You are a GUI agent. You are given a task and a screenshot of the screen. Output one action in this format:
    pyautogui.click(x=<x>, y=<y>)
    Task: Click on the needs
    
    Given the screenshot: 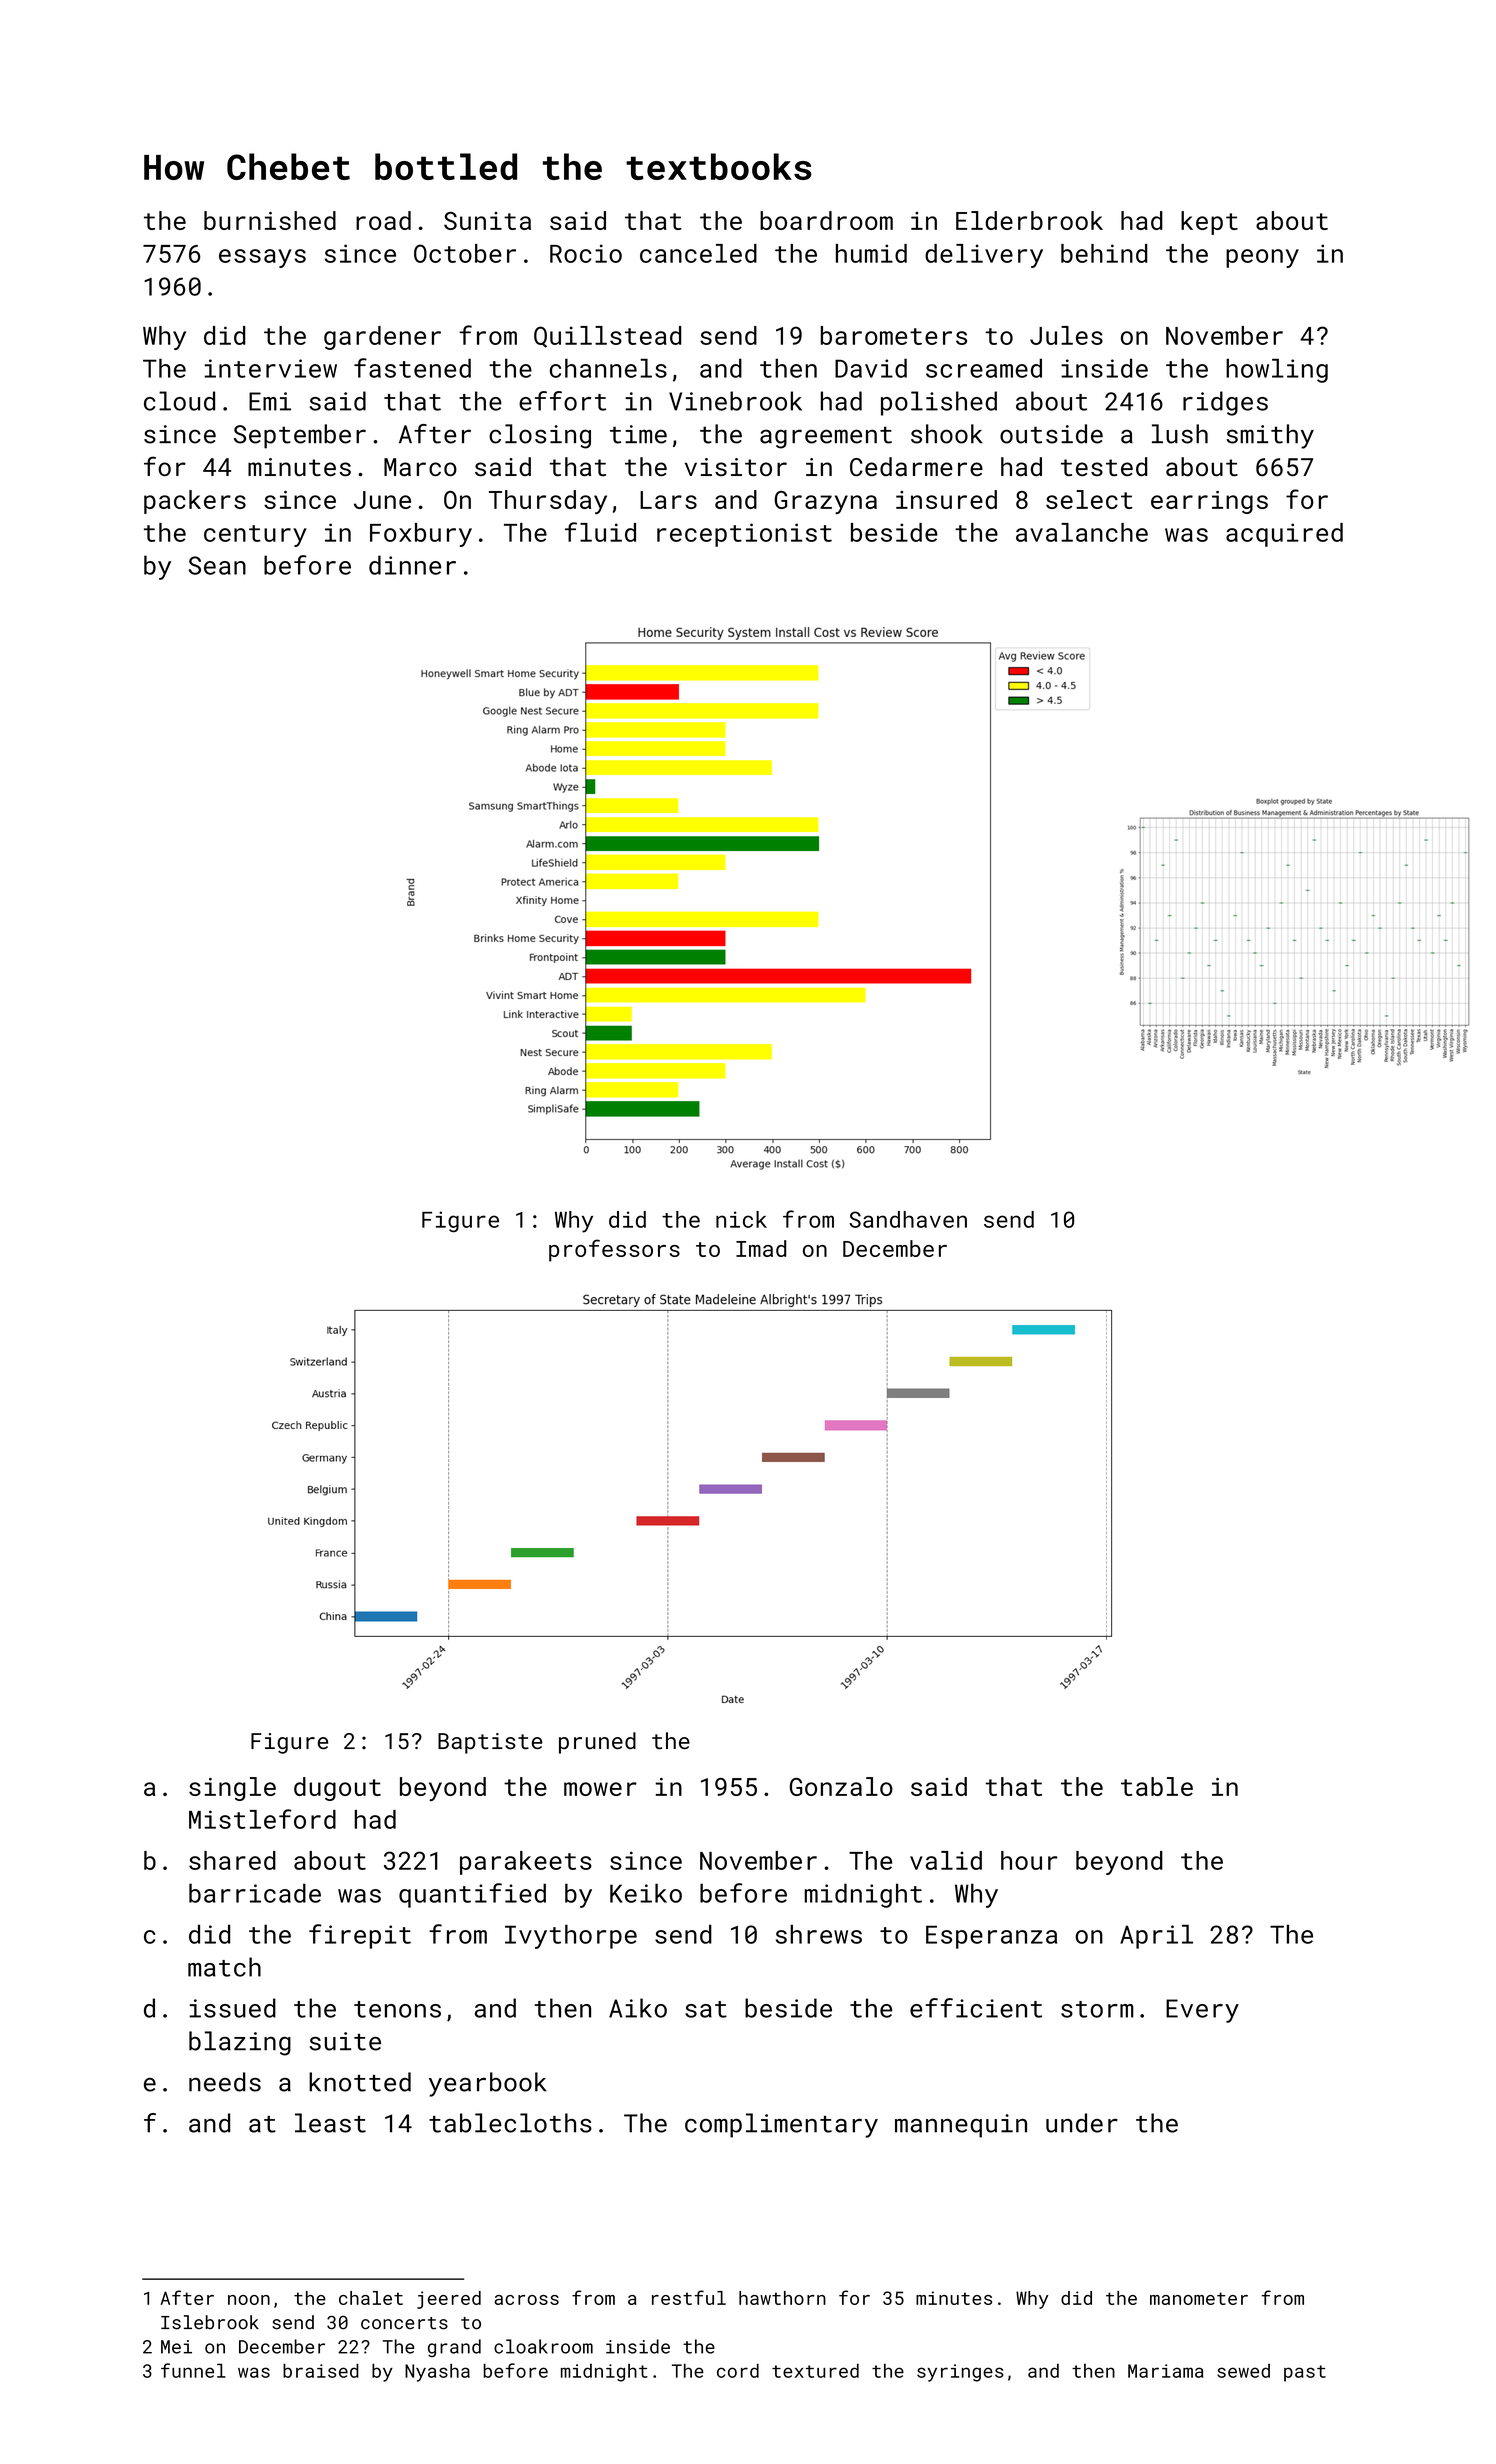 What is the action you would take?
    pyautogui.click(x=225, y=2082)
